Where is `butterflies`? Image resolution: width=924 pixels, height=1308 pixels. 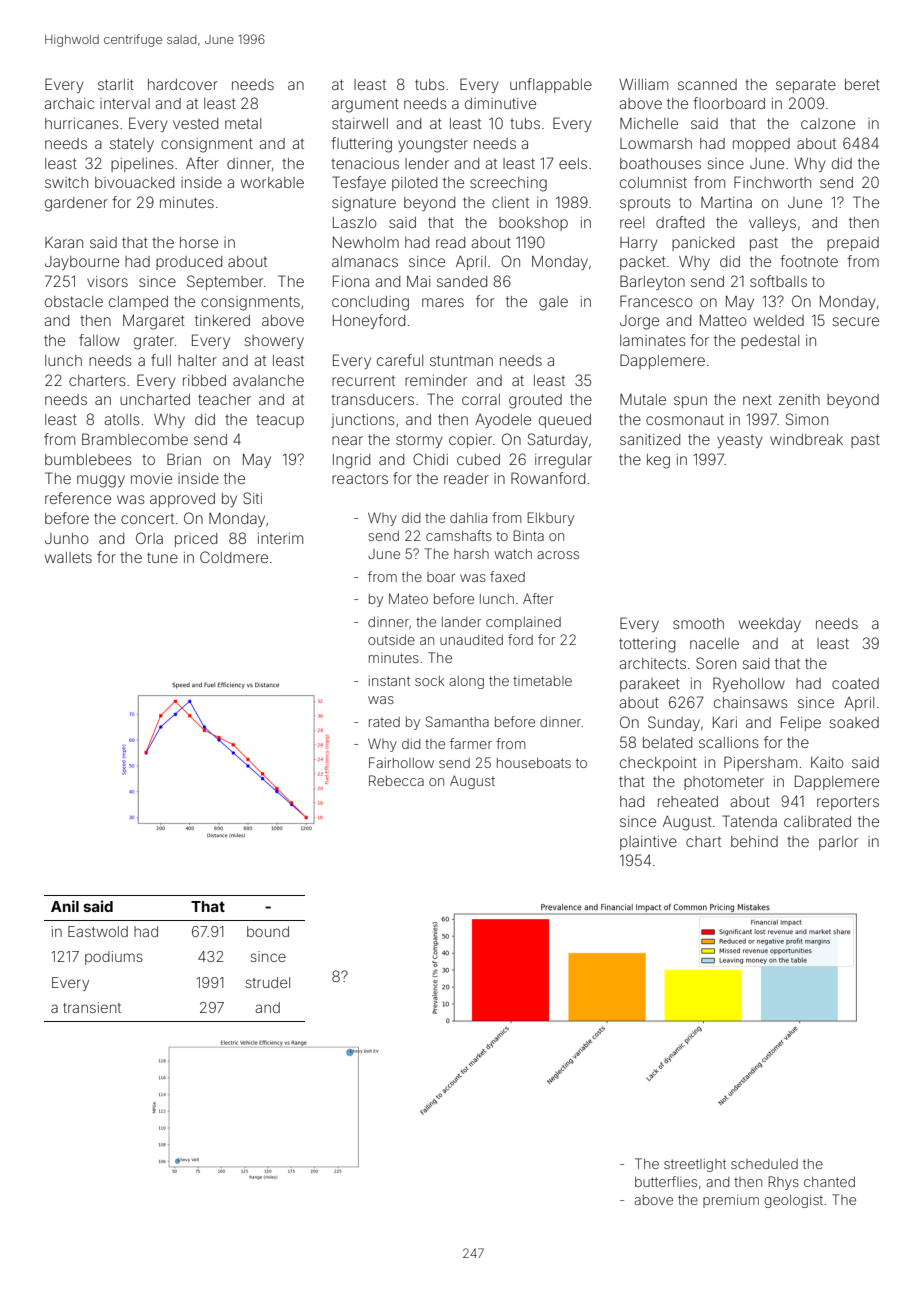 butterflies is located at coordinates (666, 1181).
